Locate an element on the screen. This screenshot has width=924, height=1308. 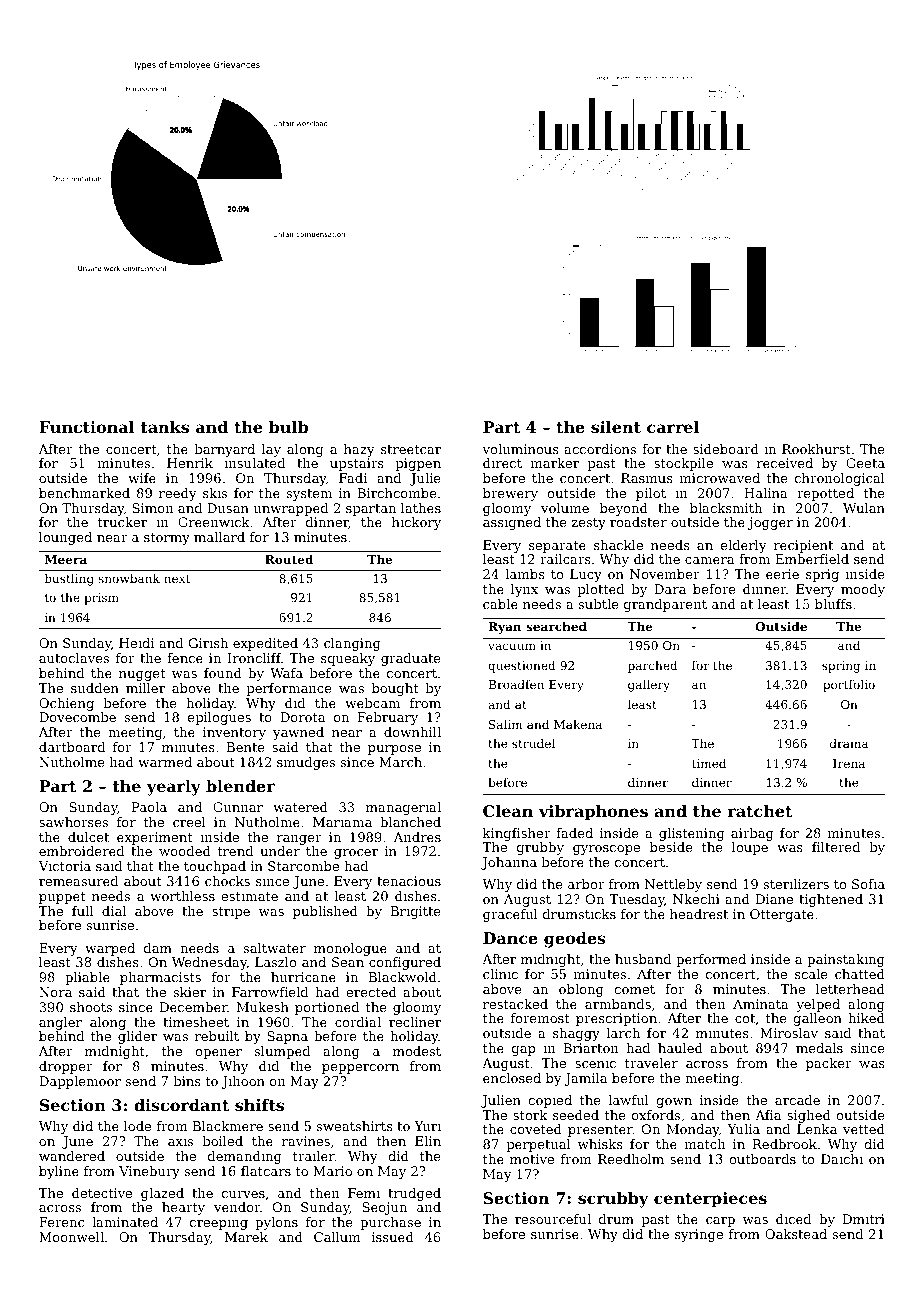
syringe is located at coordinates (699, 1235).
